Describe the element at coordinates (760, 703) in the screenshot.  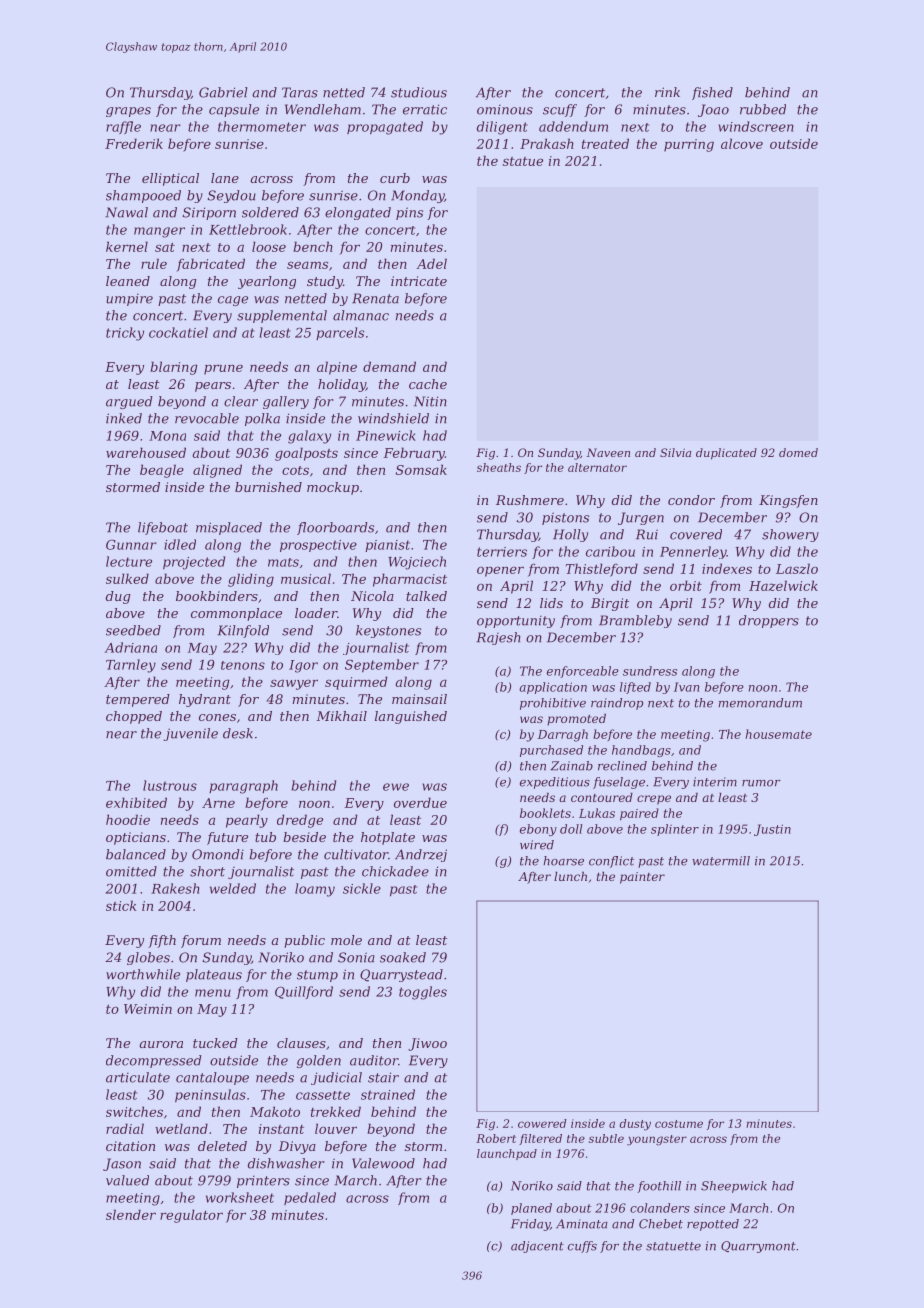
I see `memorandum` at that location.
